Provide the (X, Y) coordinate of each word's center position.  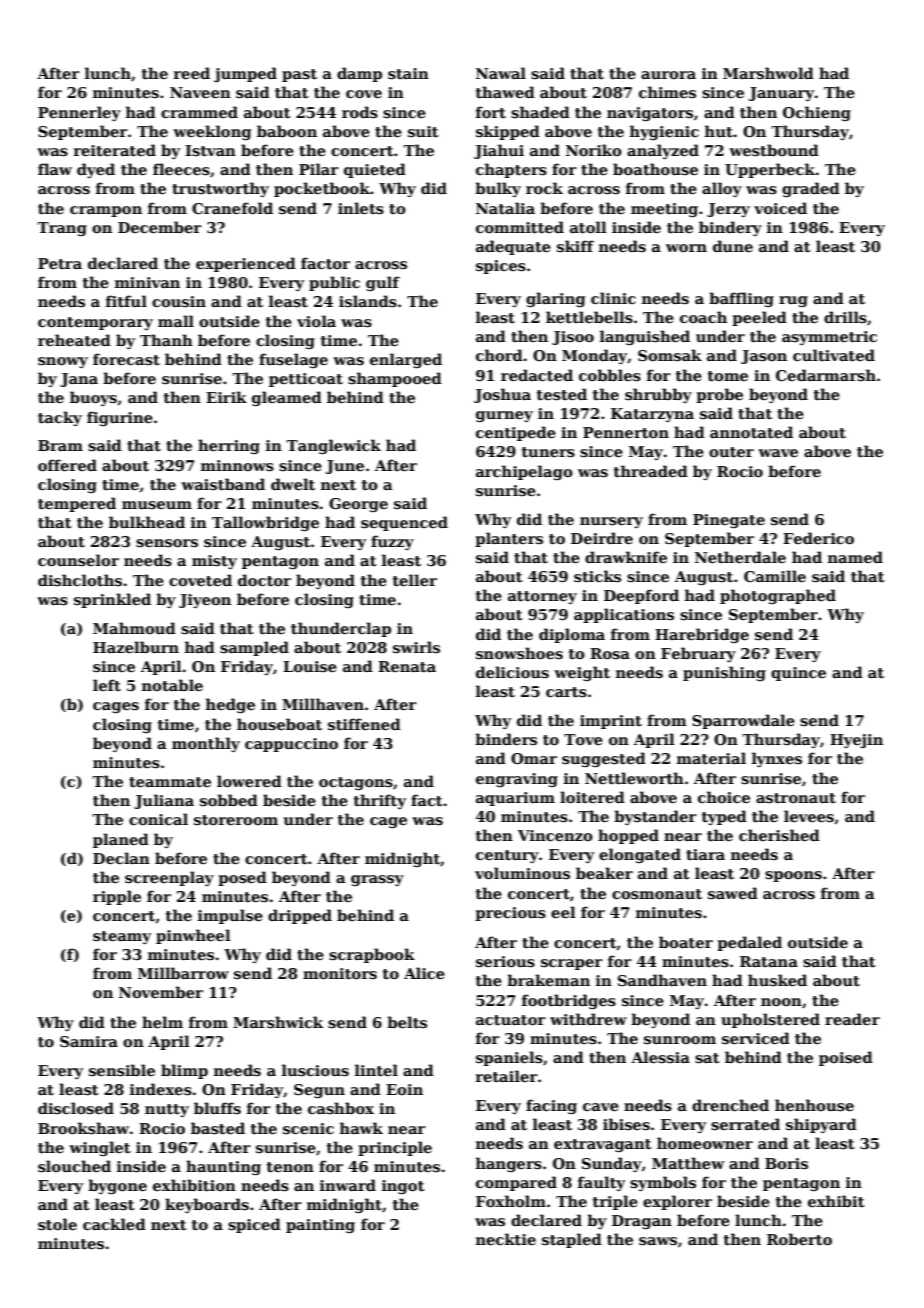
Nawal (501, 73)
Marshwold (768, 73)
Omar (534, 758)
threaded (651, 471)
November (161, 992)
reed (192, 73)
